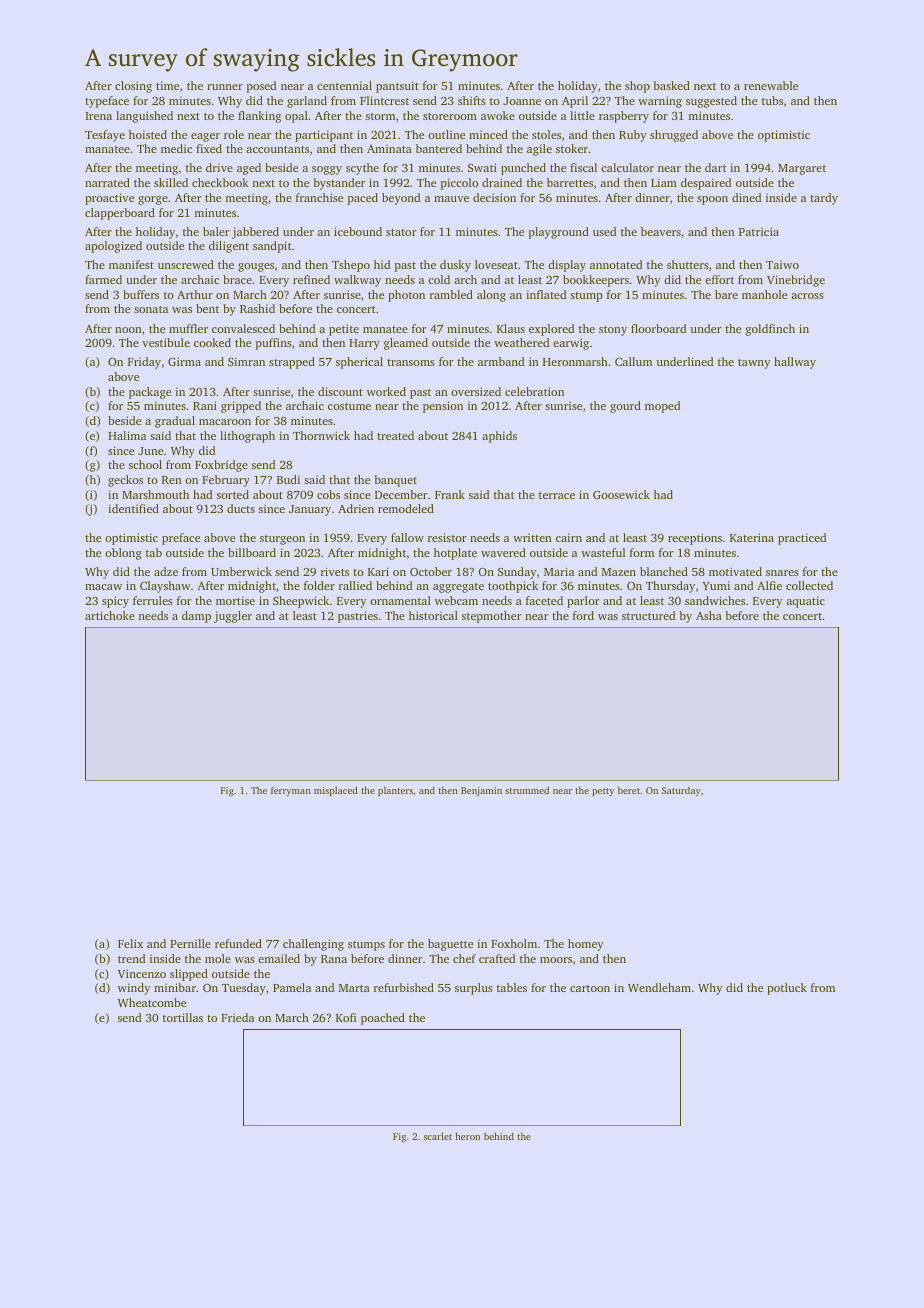 Image resolution: width=924 pixels, height=1308 pixels. What do you see at coordinates (481, 791) in the image?
I see `Benjamin` at bounding box center [481, 791].
